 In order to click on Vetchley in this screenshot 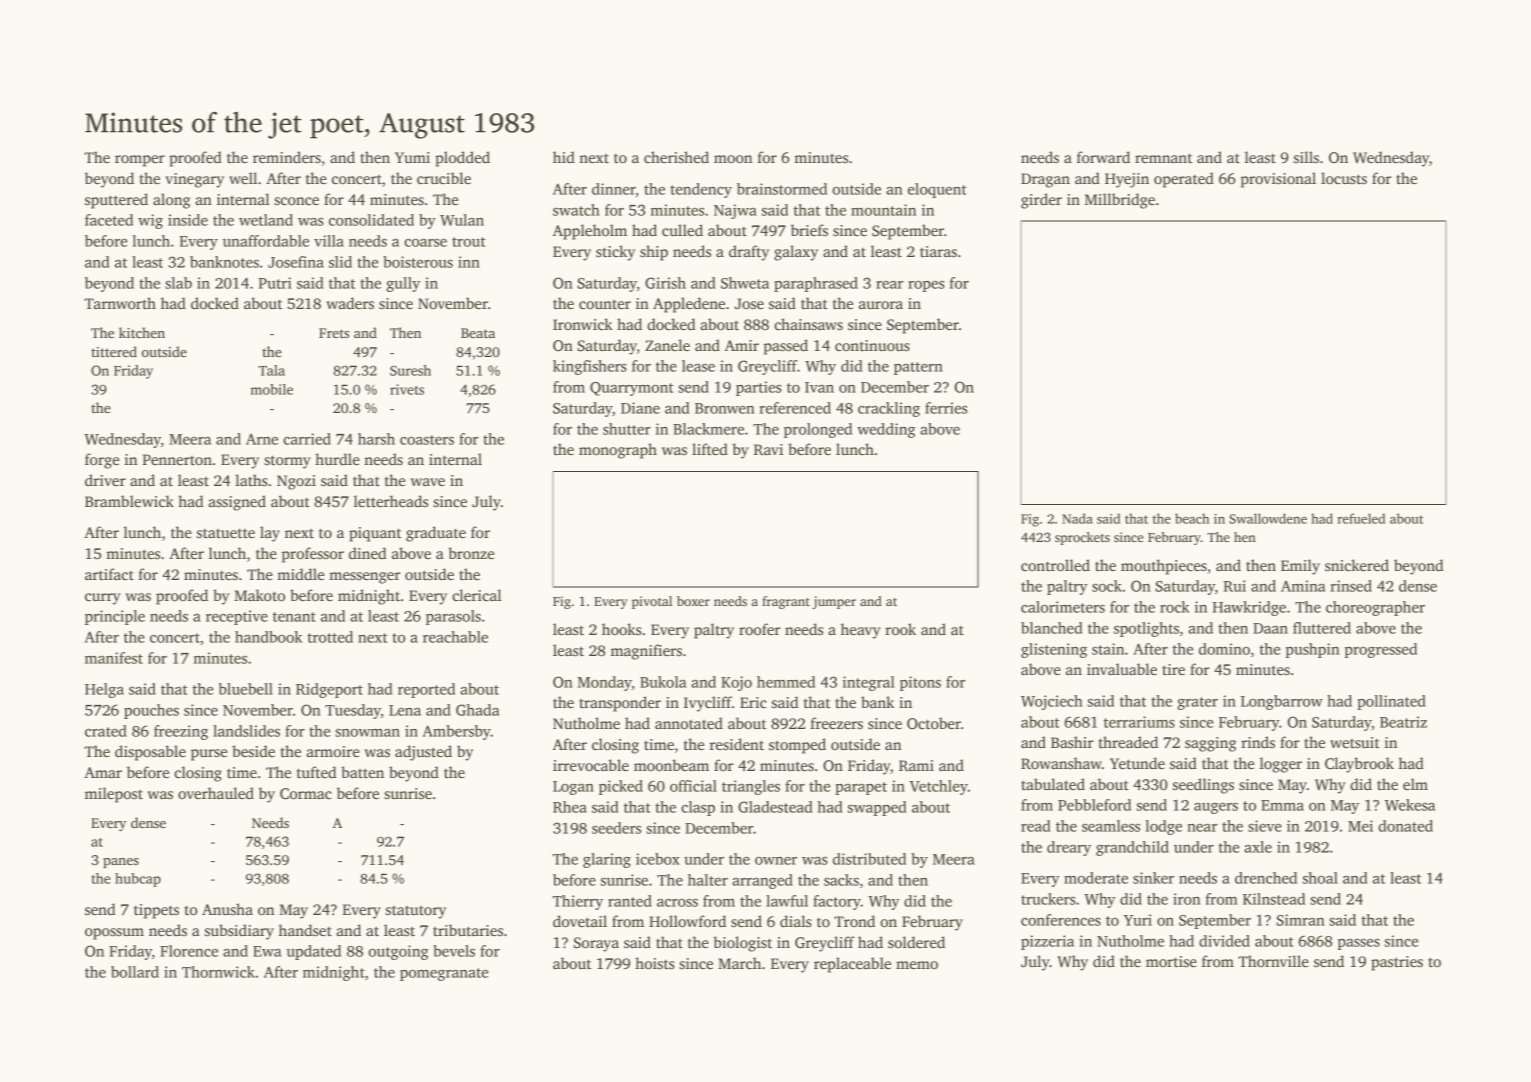, I will do `click(938, 787)`.
